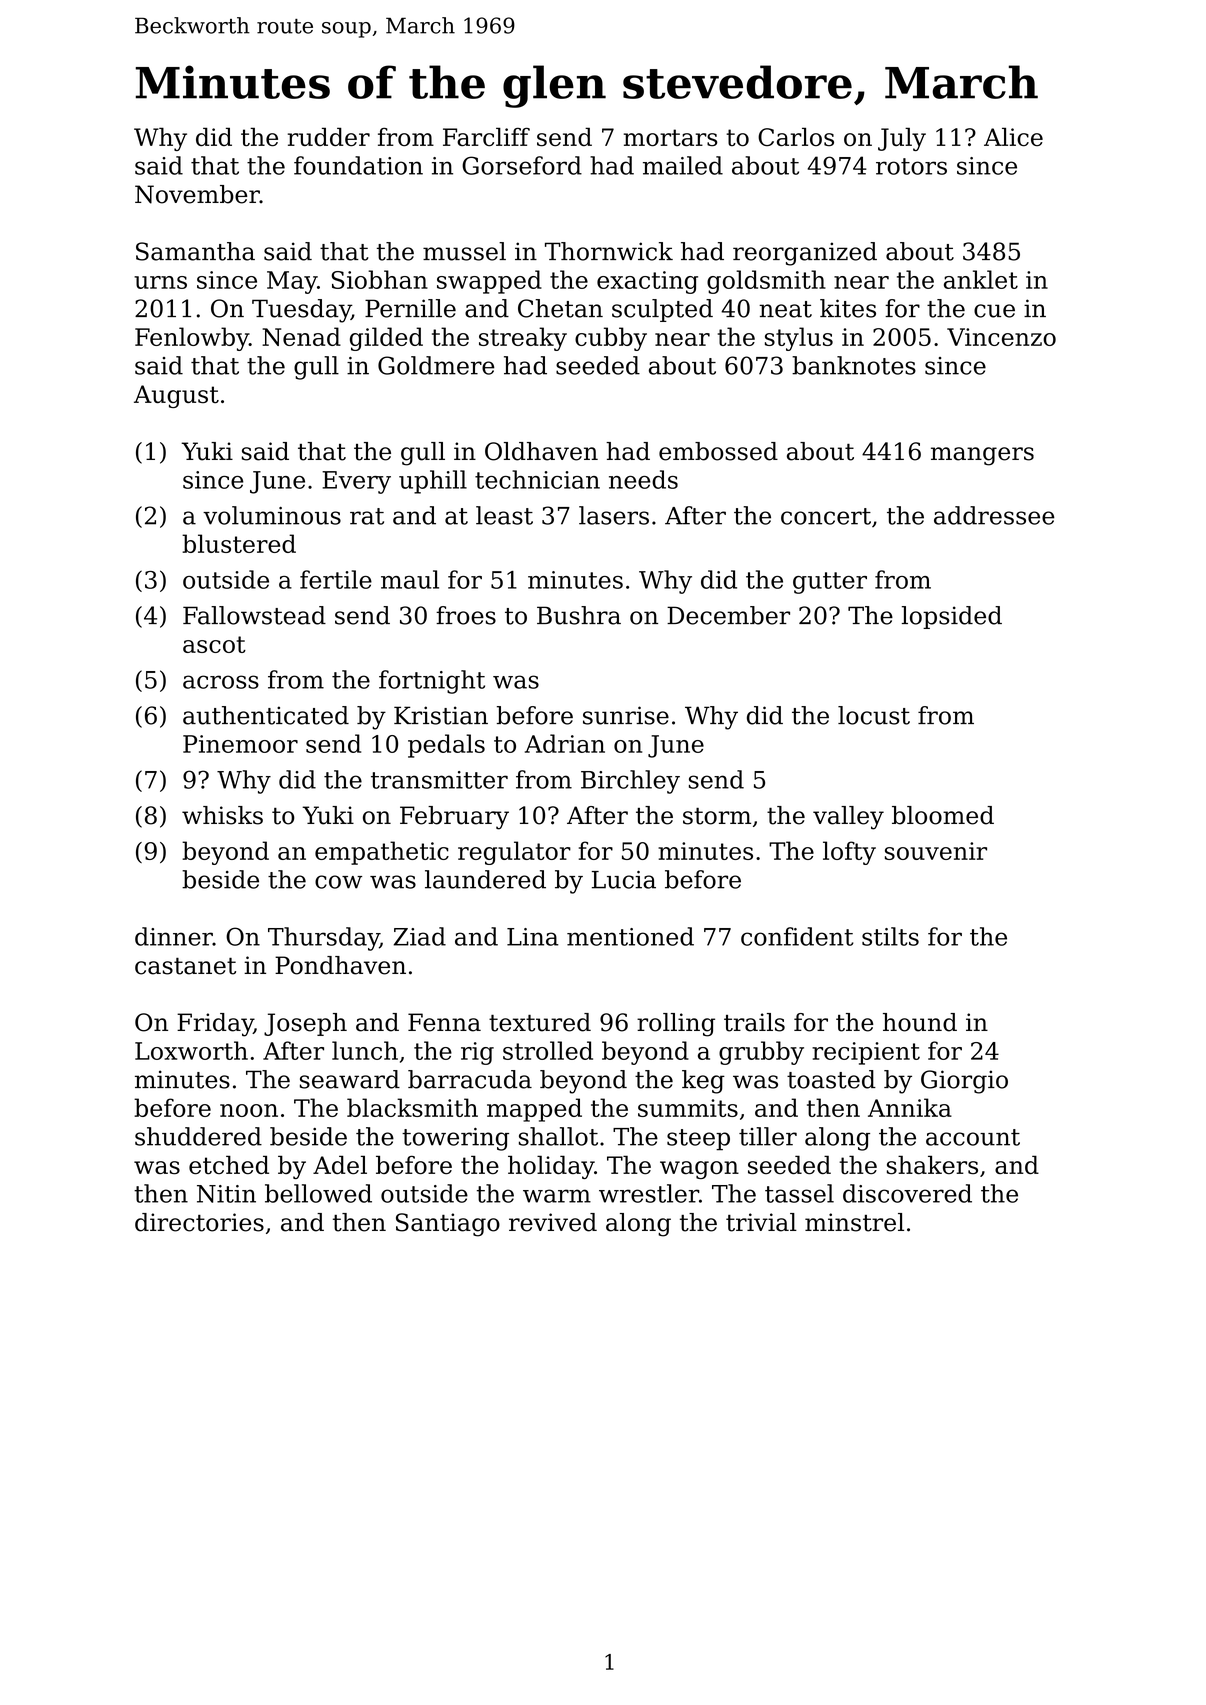 The width and height of the image is (1206, 1705). Describe the element at coordinates (647, 282) in the image. I see `exacting` at that location.
